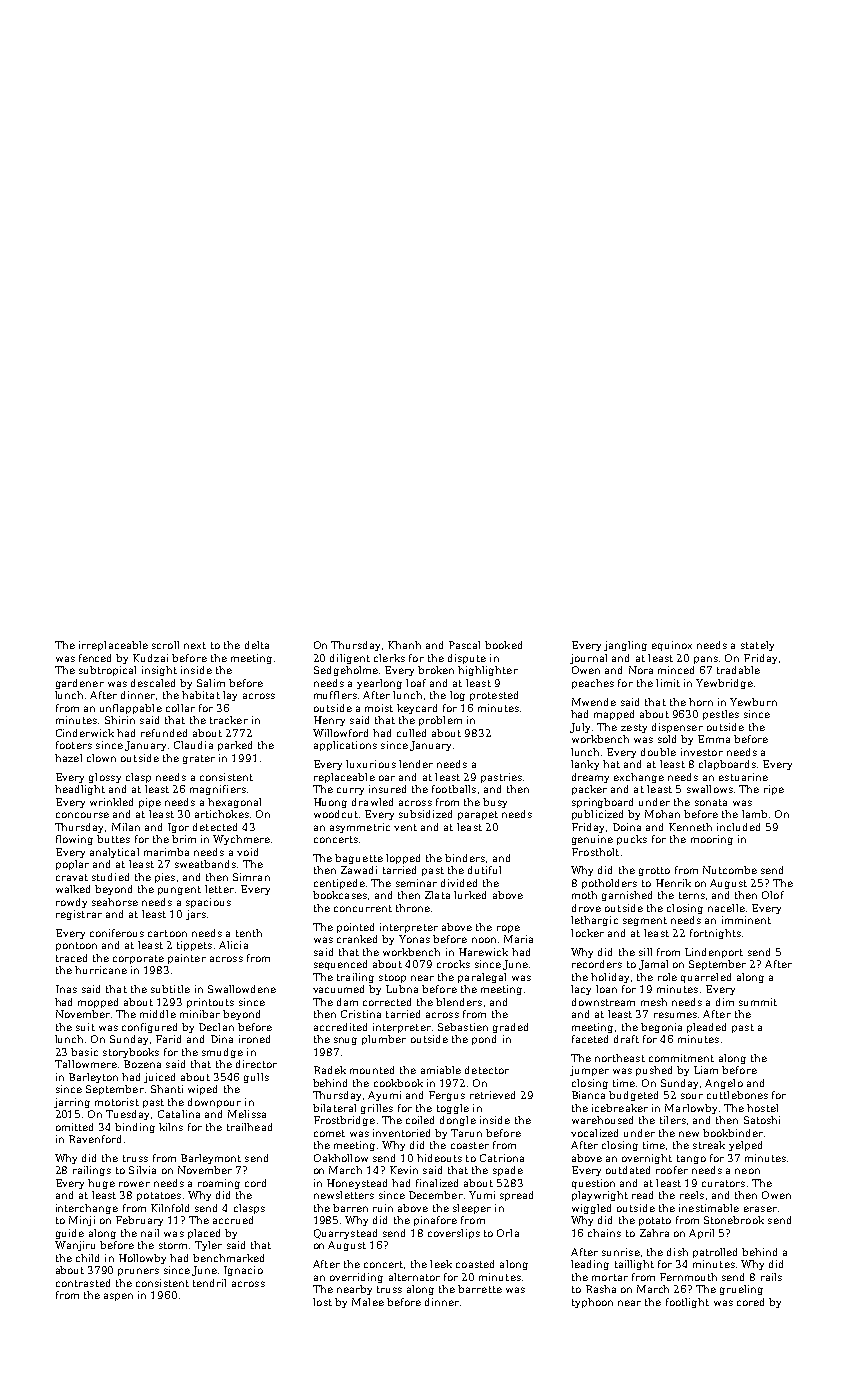 Image resolution: width=849 pixels, height=1400 pixels. What do you see at coordinates (82, 815) in the screenshot?
I see `concourse` at bounding box center [82, 815].
